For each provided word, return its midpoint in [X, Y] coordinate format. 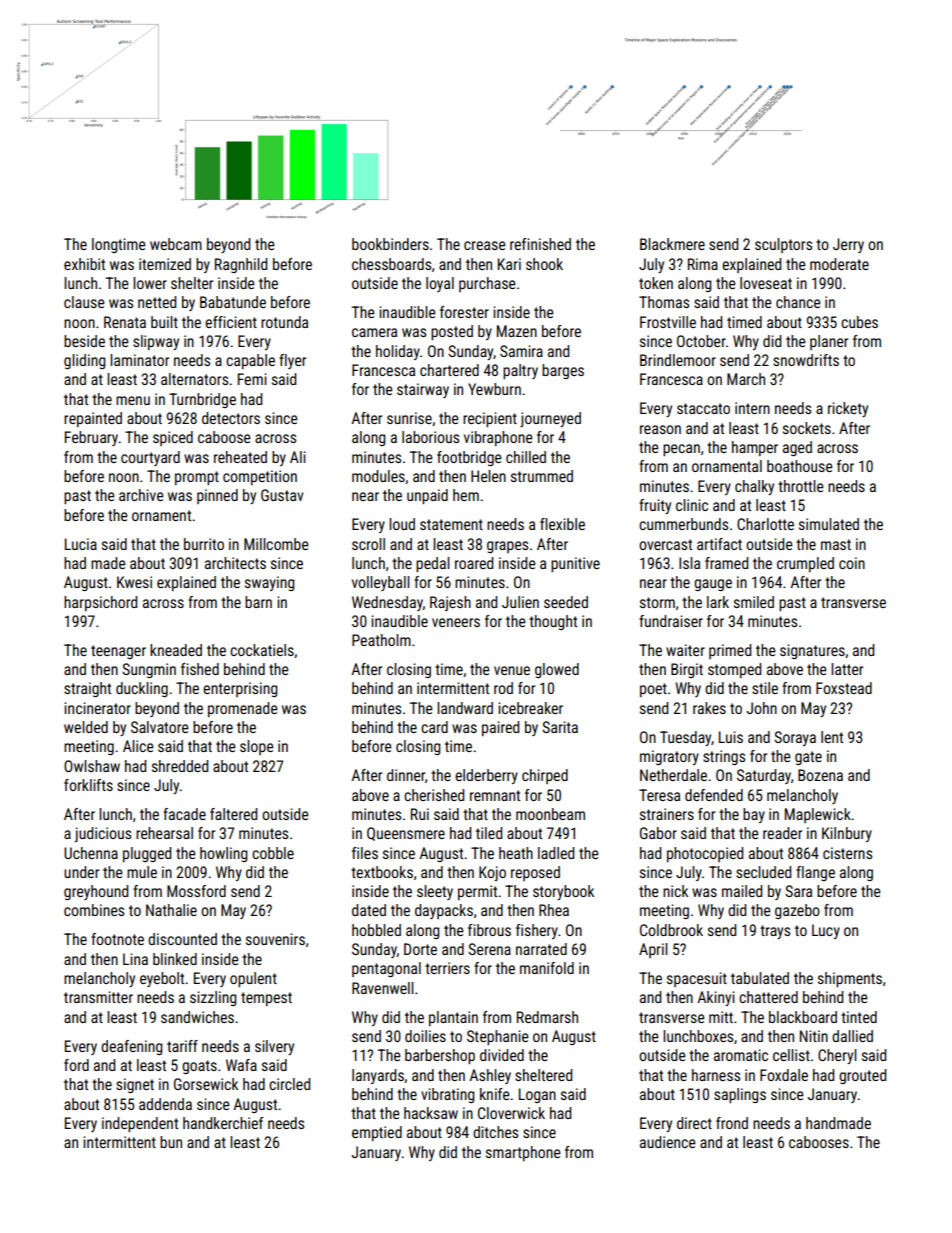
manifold [547, 968]
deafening [132, 1047]
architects [235, 563]
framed [726, 563]
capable [250, 361]
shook [544, 264]
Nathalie [171, 910]
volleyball [381, 583]
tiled [489, 833]
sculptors [783, 245]
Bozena [820, 775]
